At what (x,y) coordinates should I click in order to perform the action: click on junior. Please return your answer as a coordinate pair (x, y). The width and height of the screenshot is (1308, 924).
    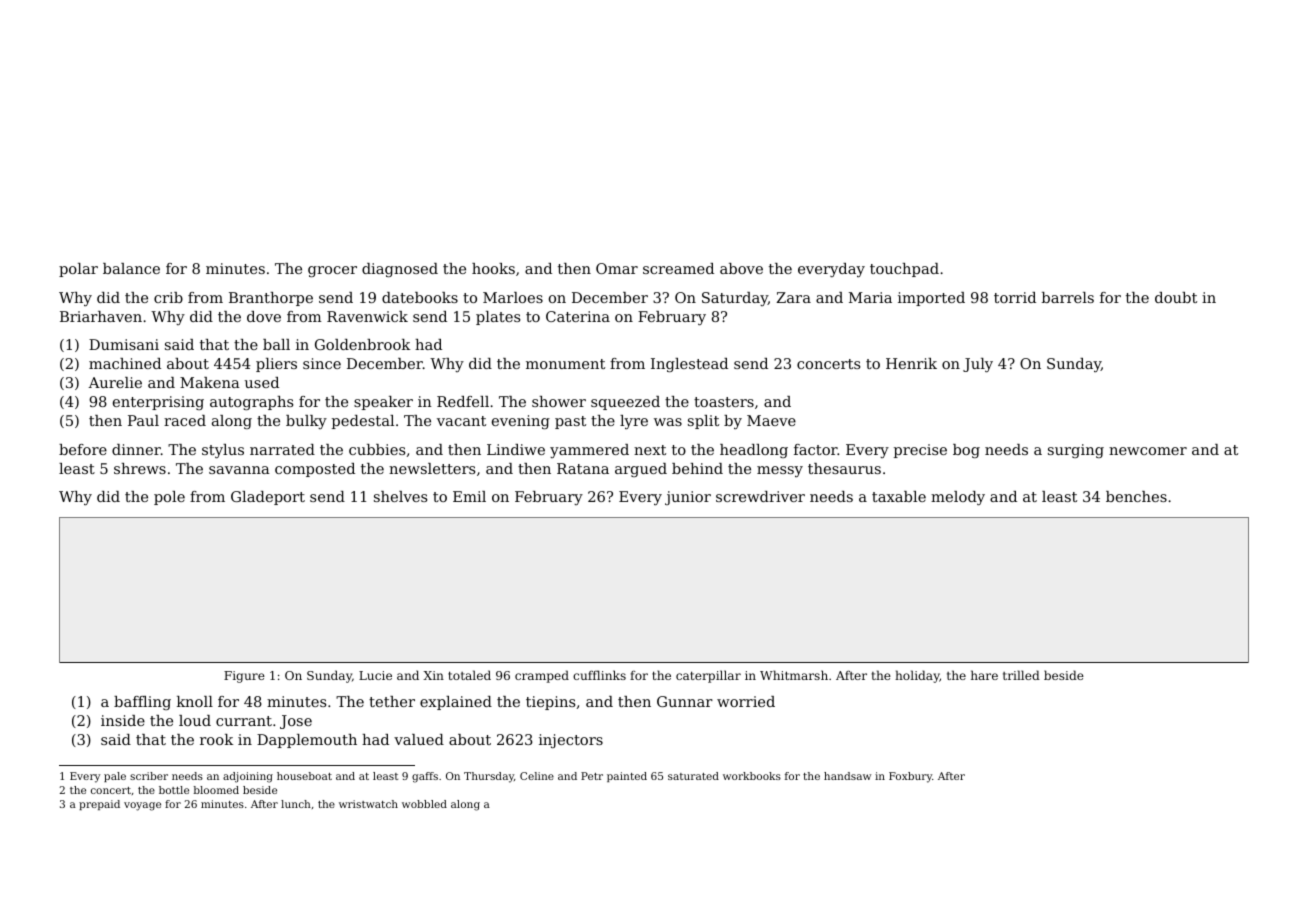
    Looking at the image, I should click on (688, 498).
